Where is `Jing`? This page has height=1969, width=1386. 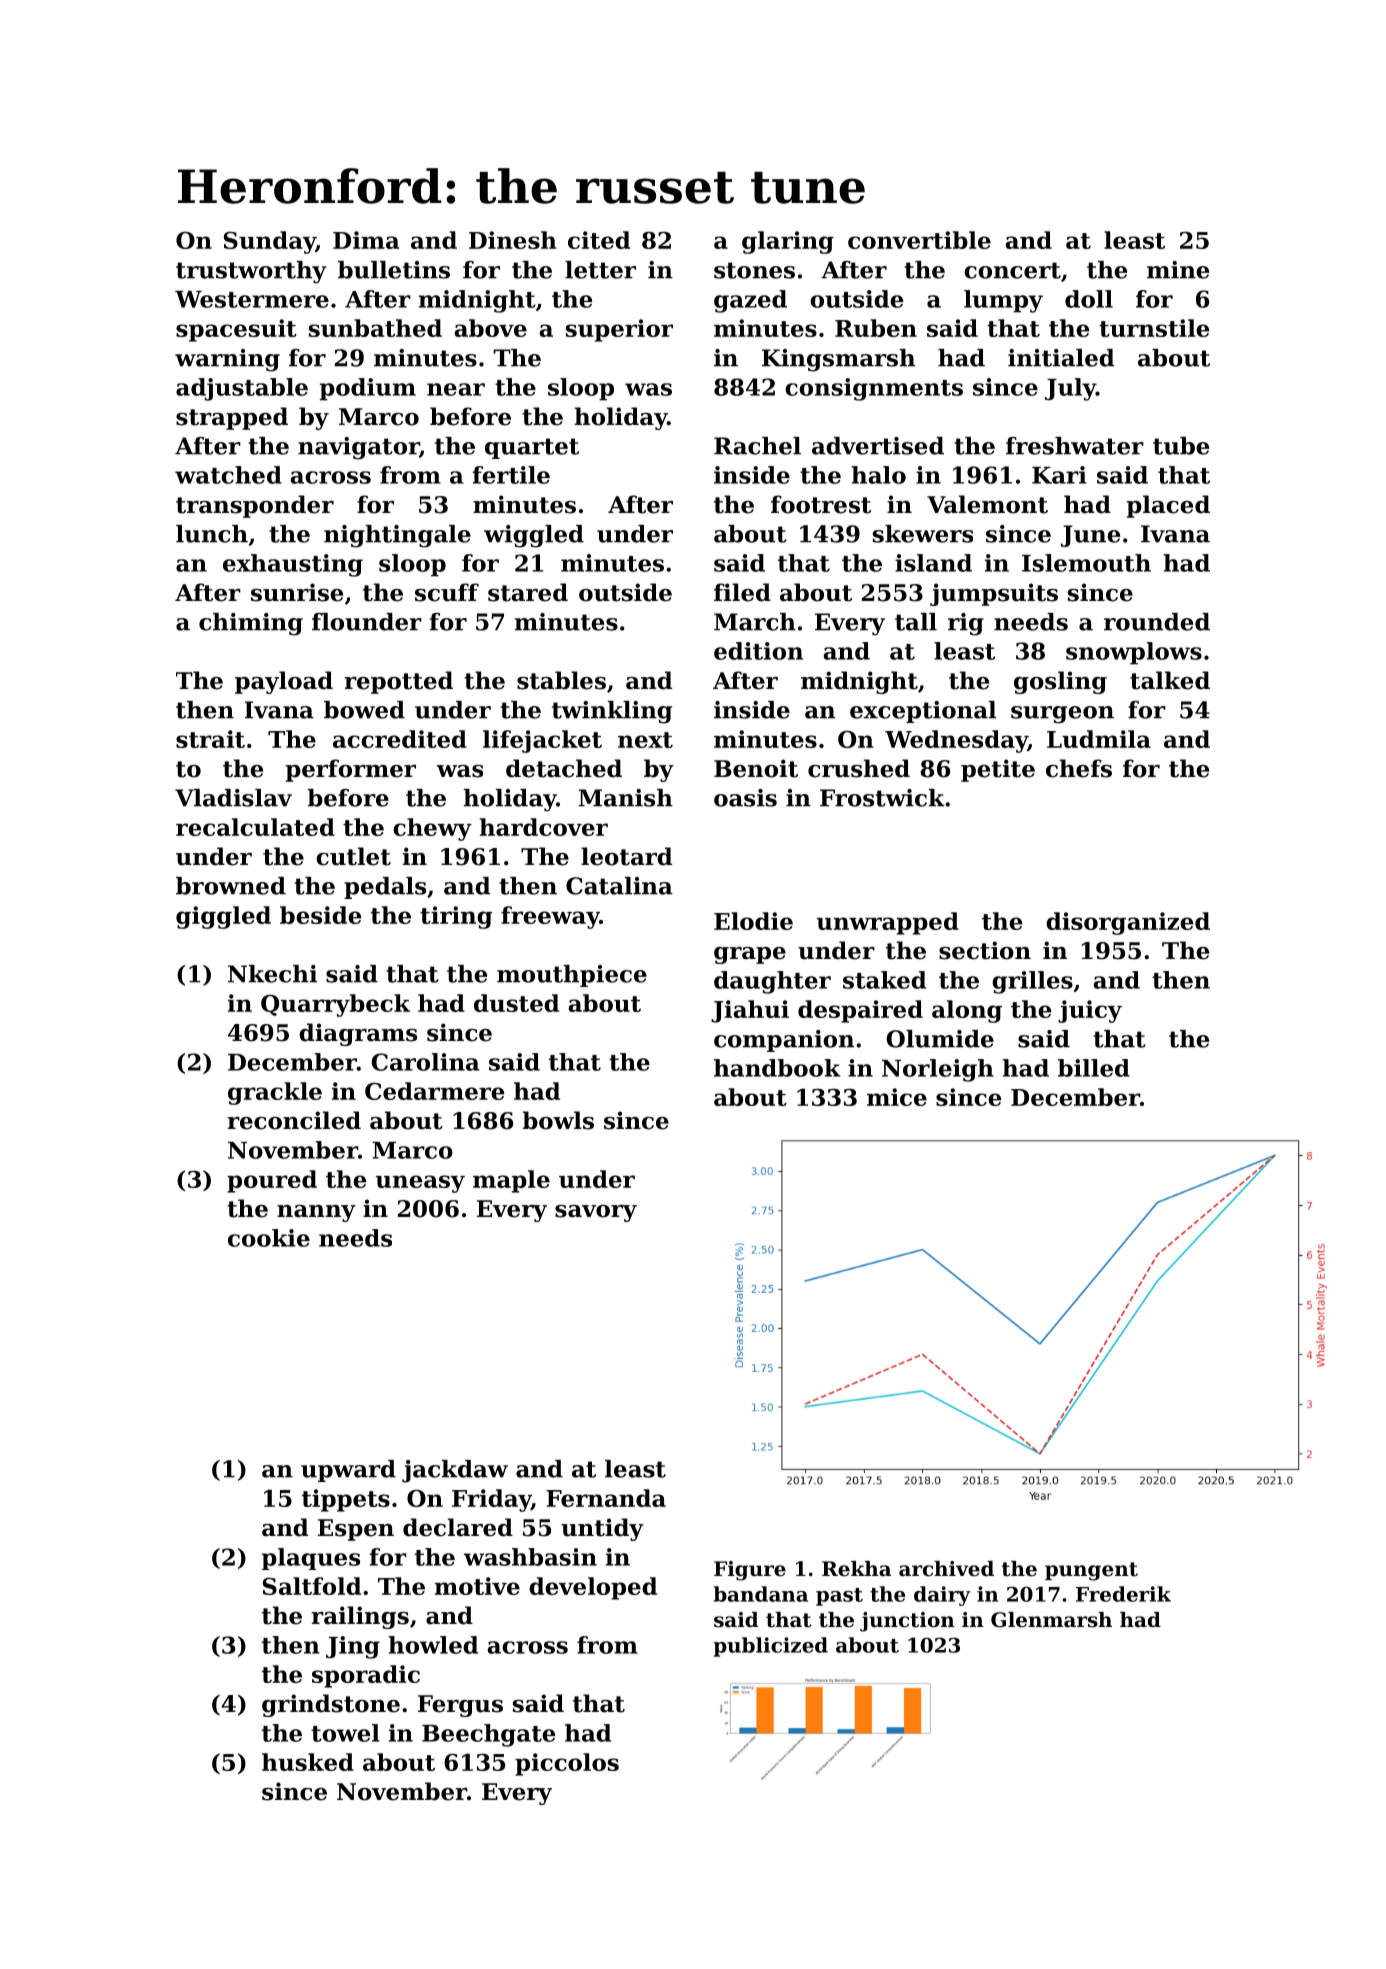 Jing is located at coordinates (353, 1647).
